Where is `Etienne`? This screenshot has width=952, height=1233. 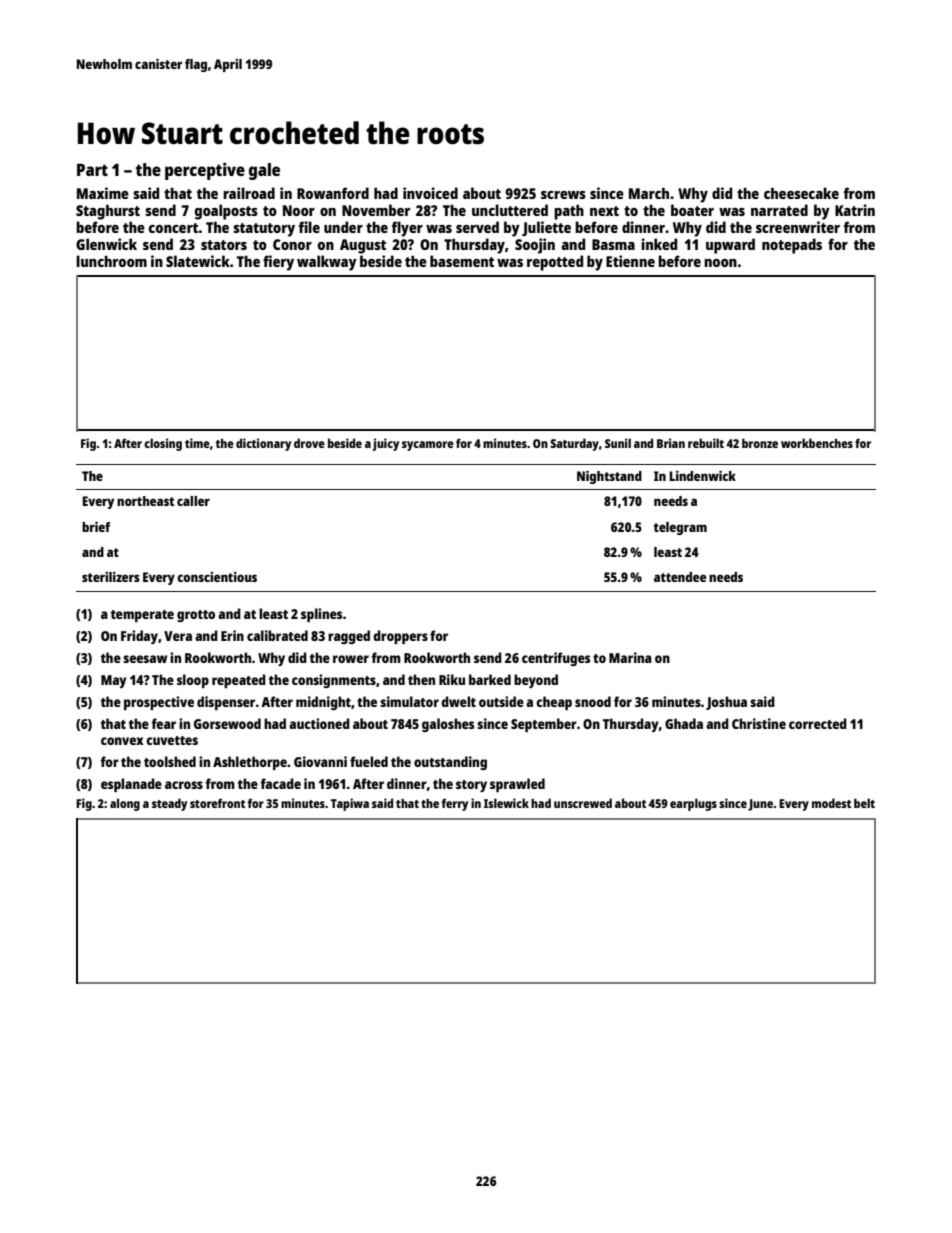
Etienne is located at coordinates (630, 261).
